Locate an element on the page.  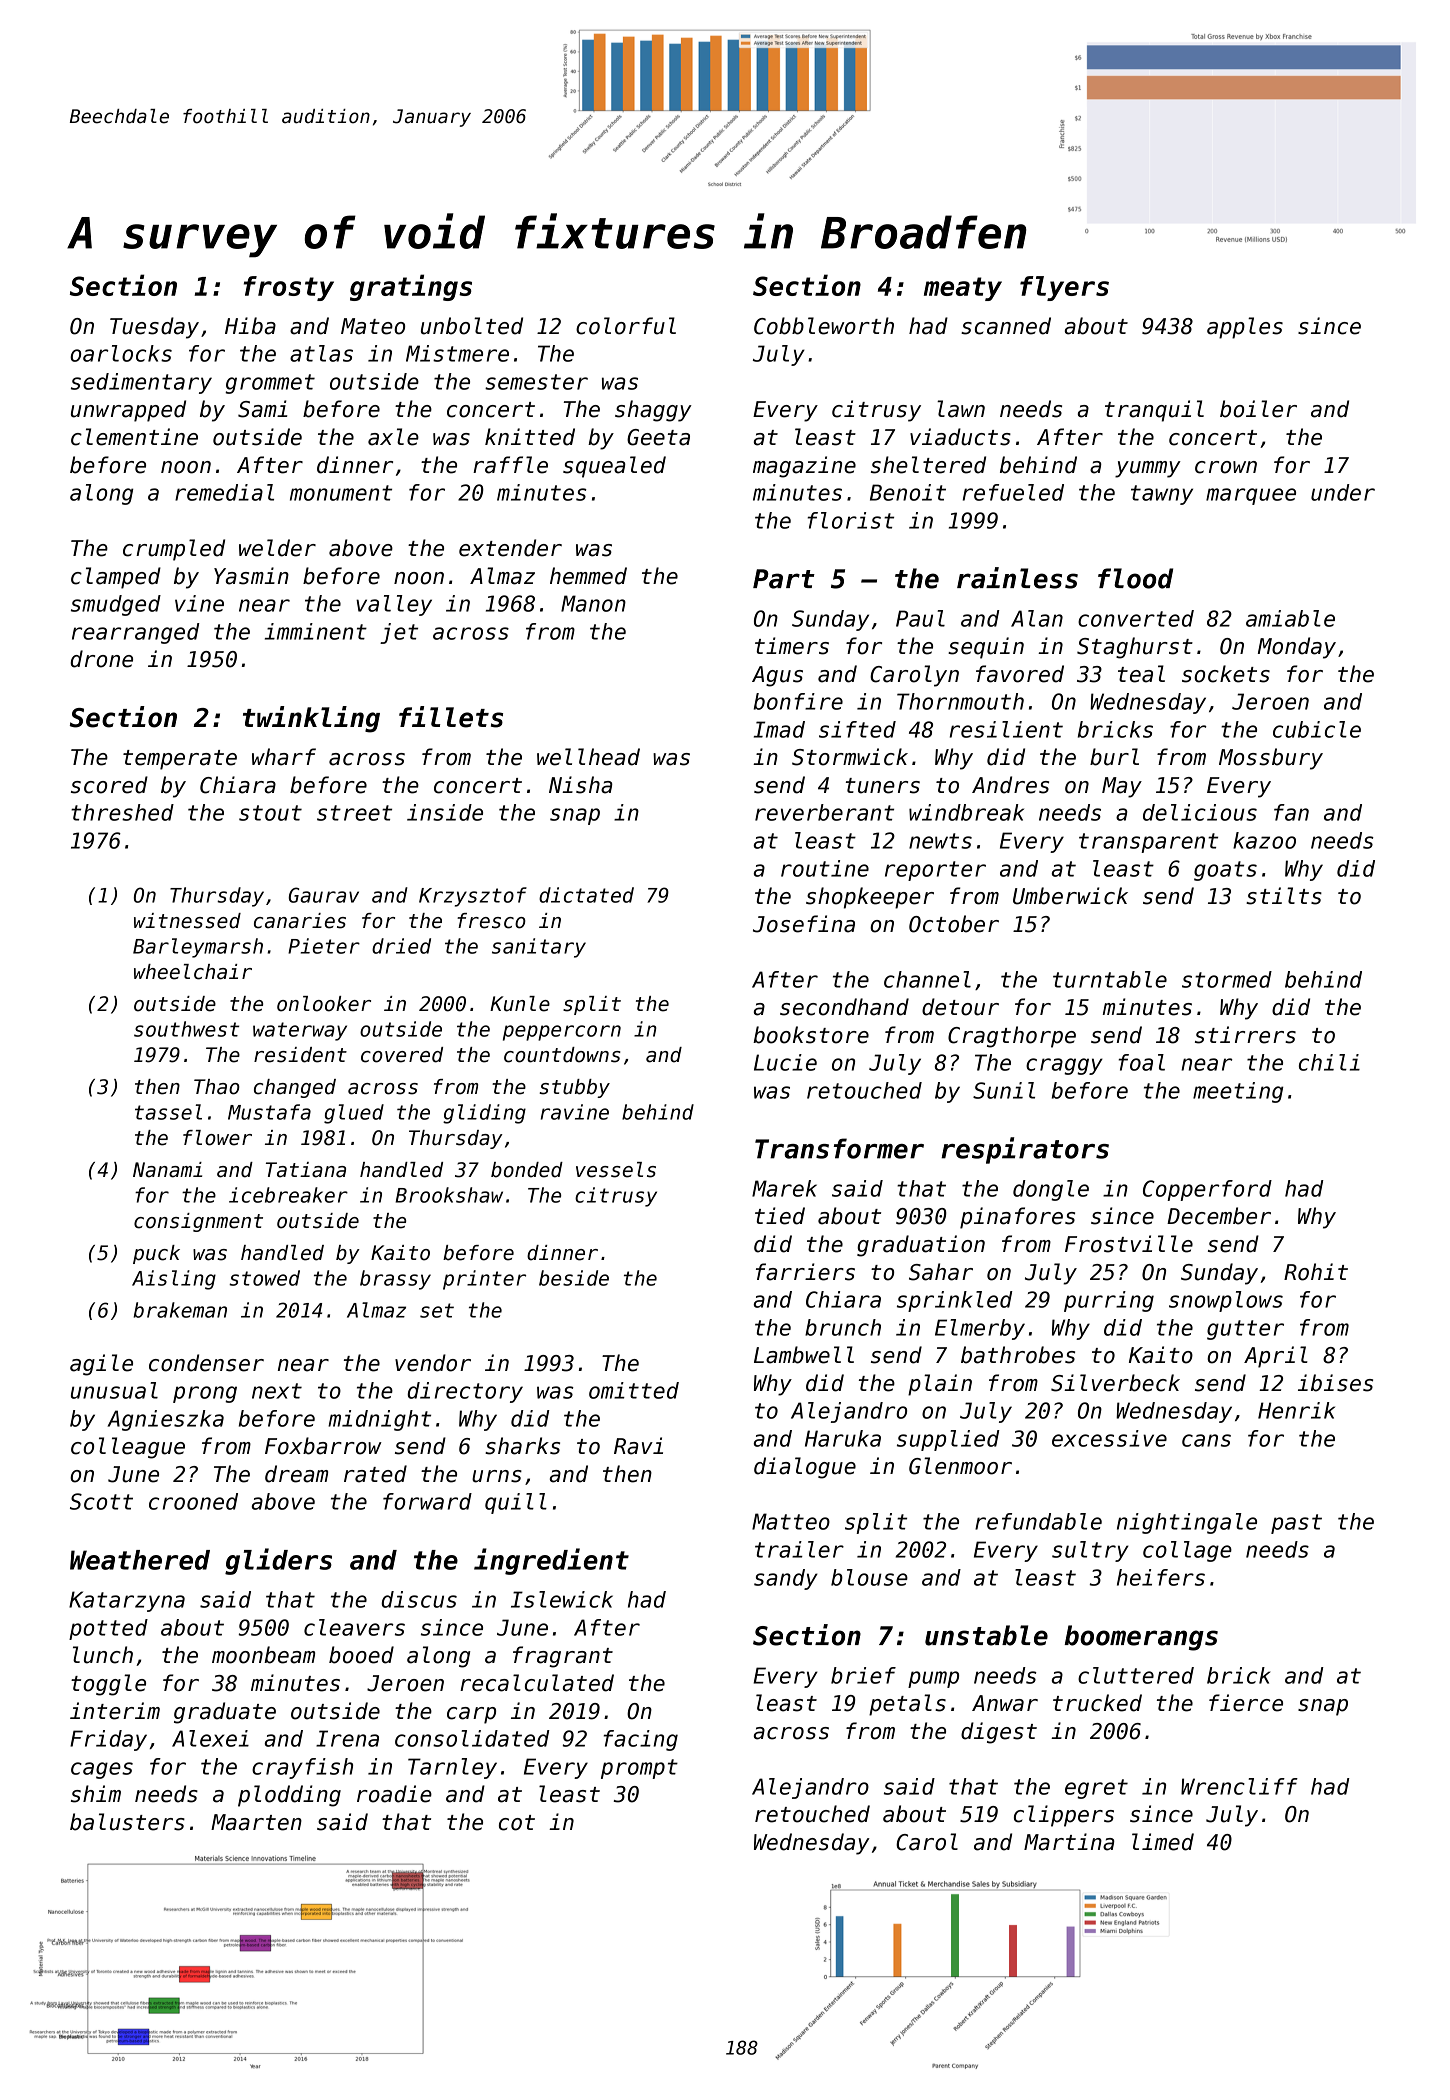
sheltered is located at coordinates (928, 465).
